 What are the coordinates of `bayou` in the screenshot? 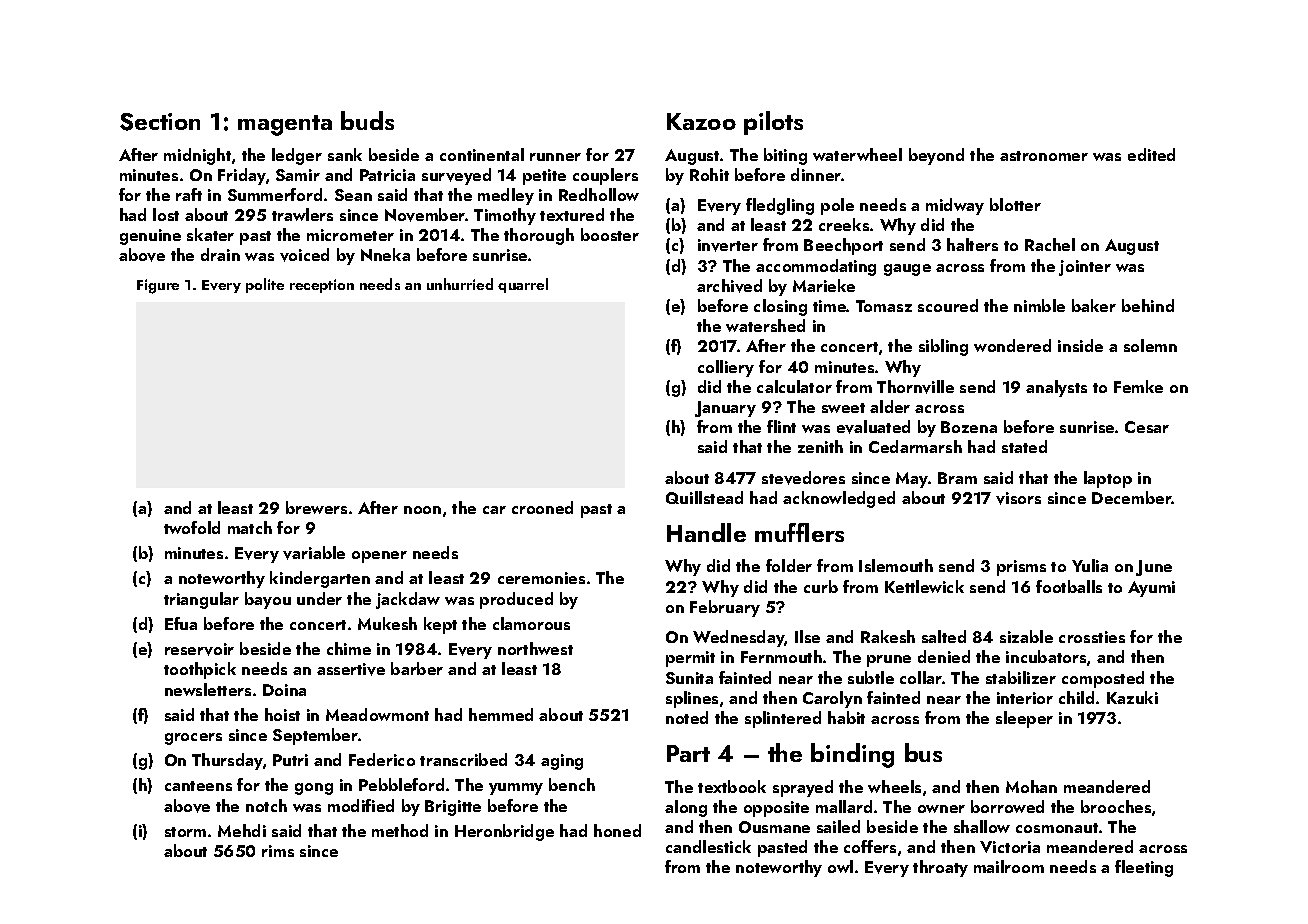 It's located at (268, 600).
